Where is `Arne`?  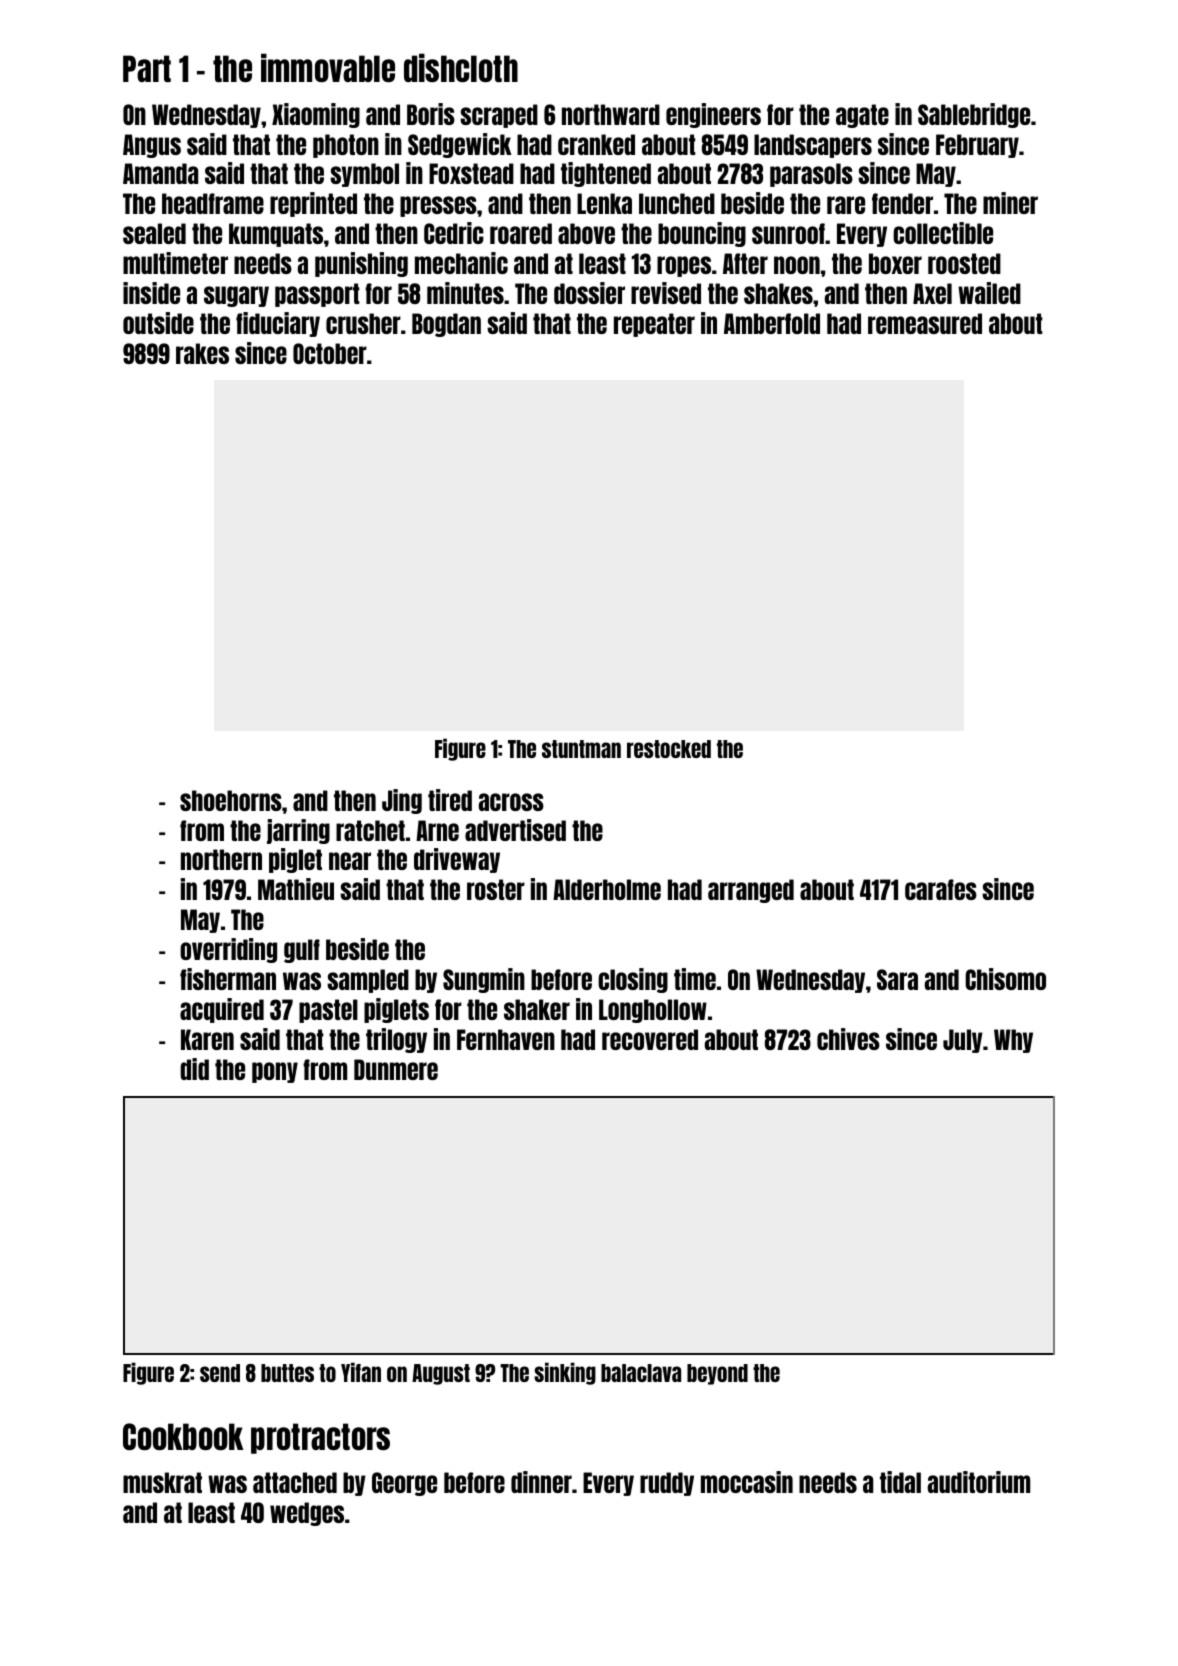 Arne is located at coordinates (437, 830).
